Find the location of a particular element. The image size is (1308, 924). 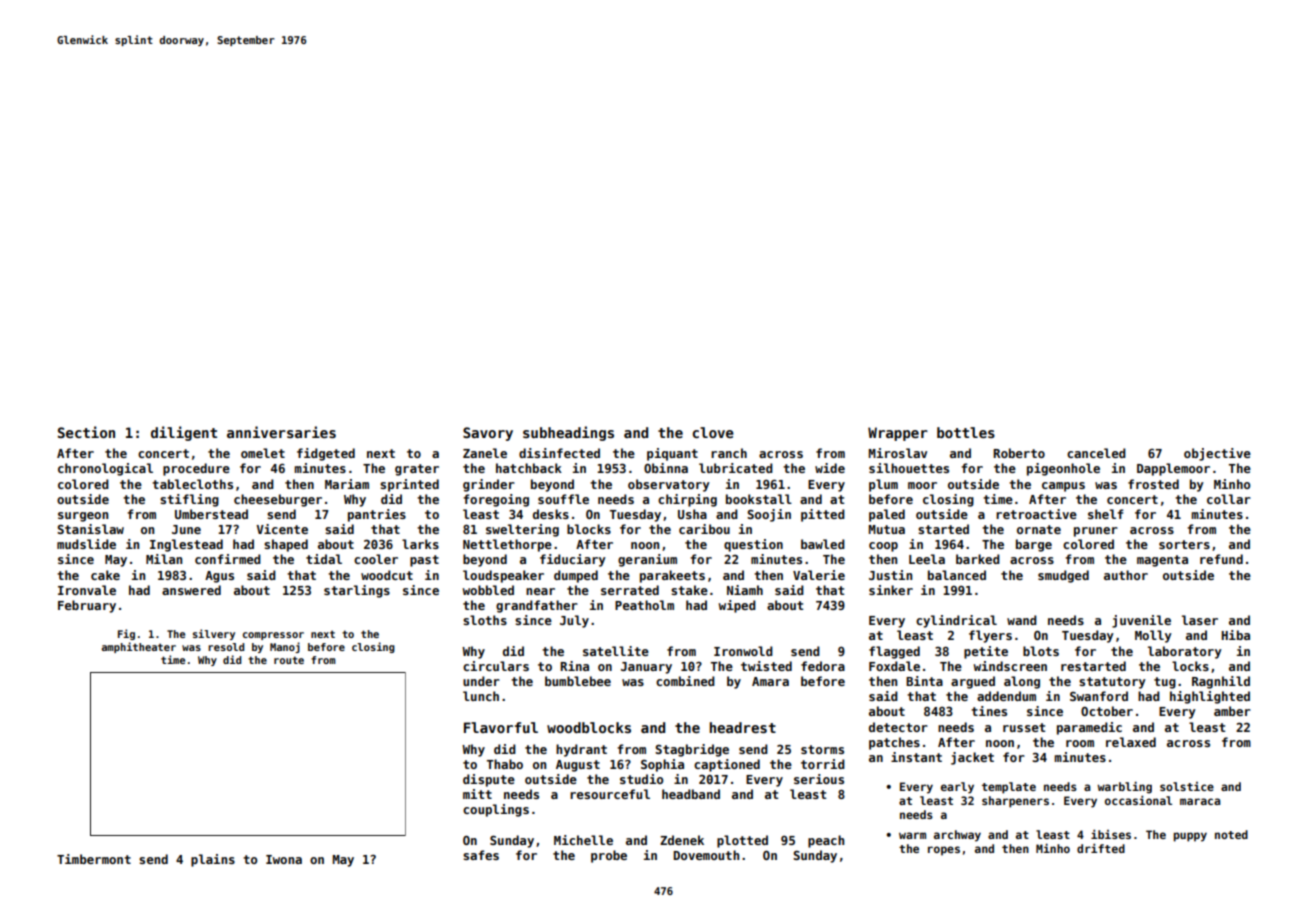

surgeon is located at coordinates (83, 517).
